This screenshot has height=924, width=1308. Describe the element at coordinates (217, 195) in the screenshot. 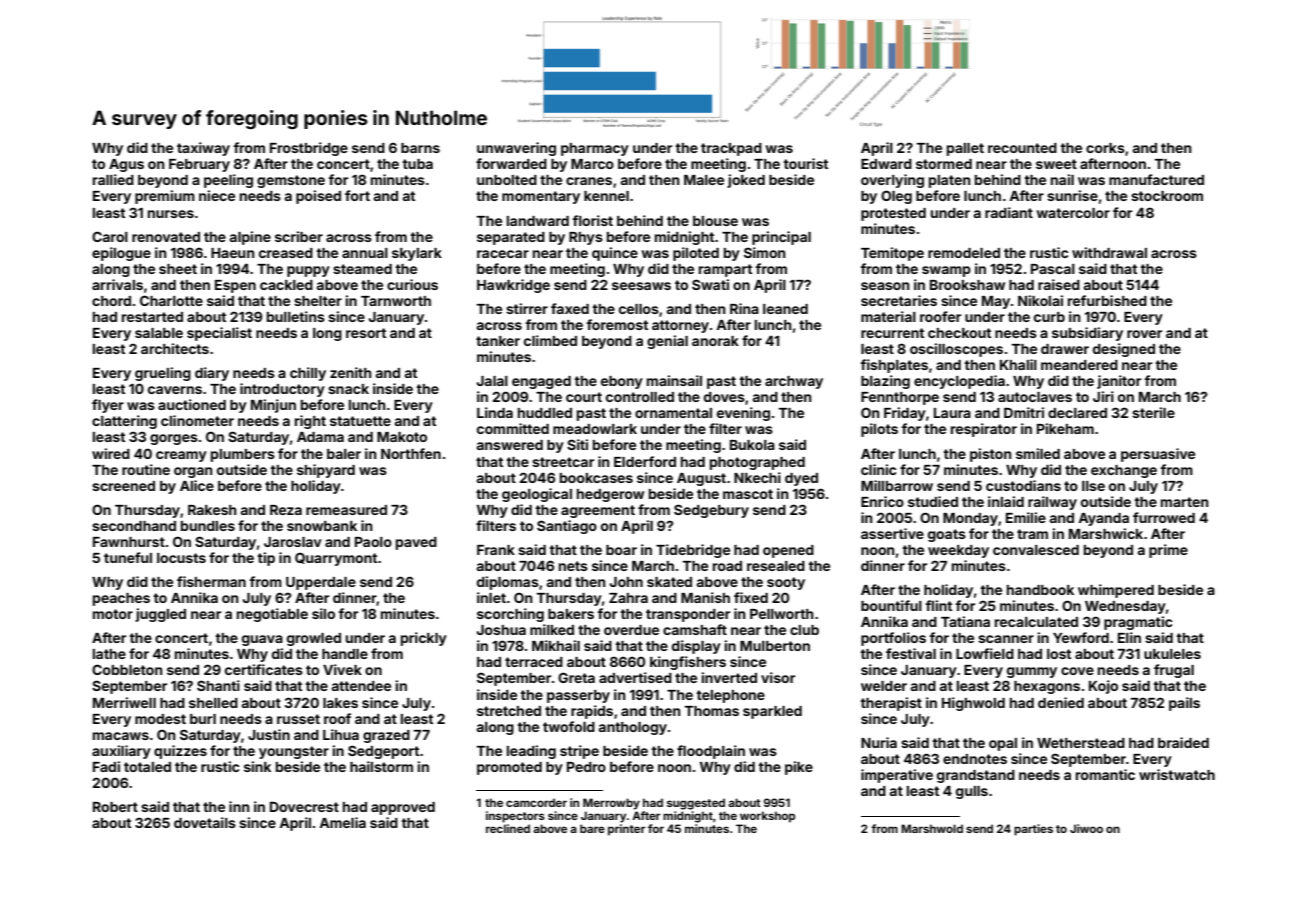

I see `niece` at that location.
